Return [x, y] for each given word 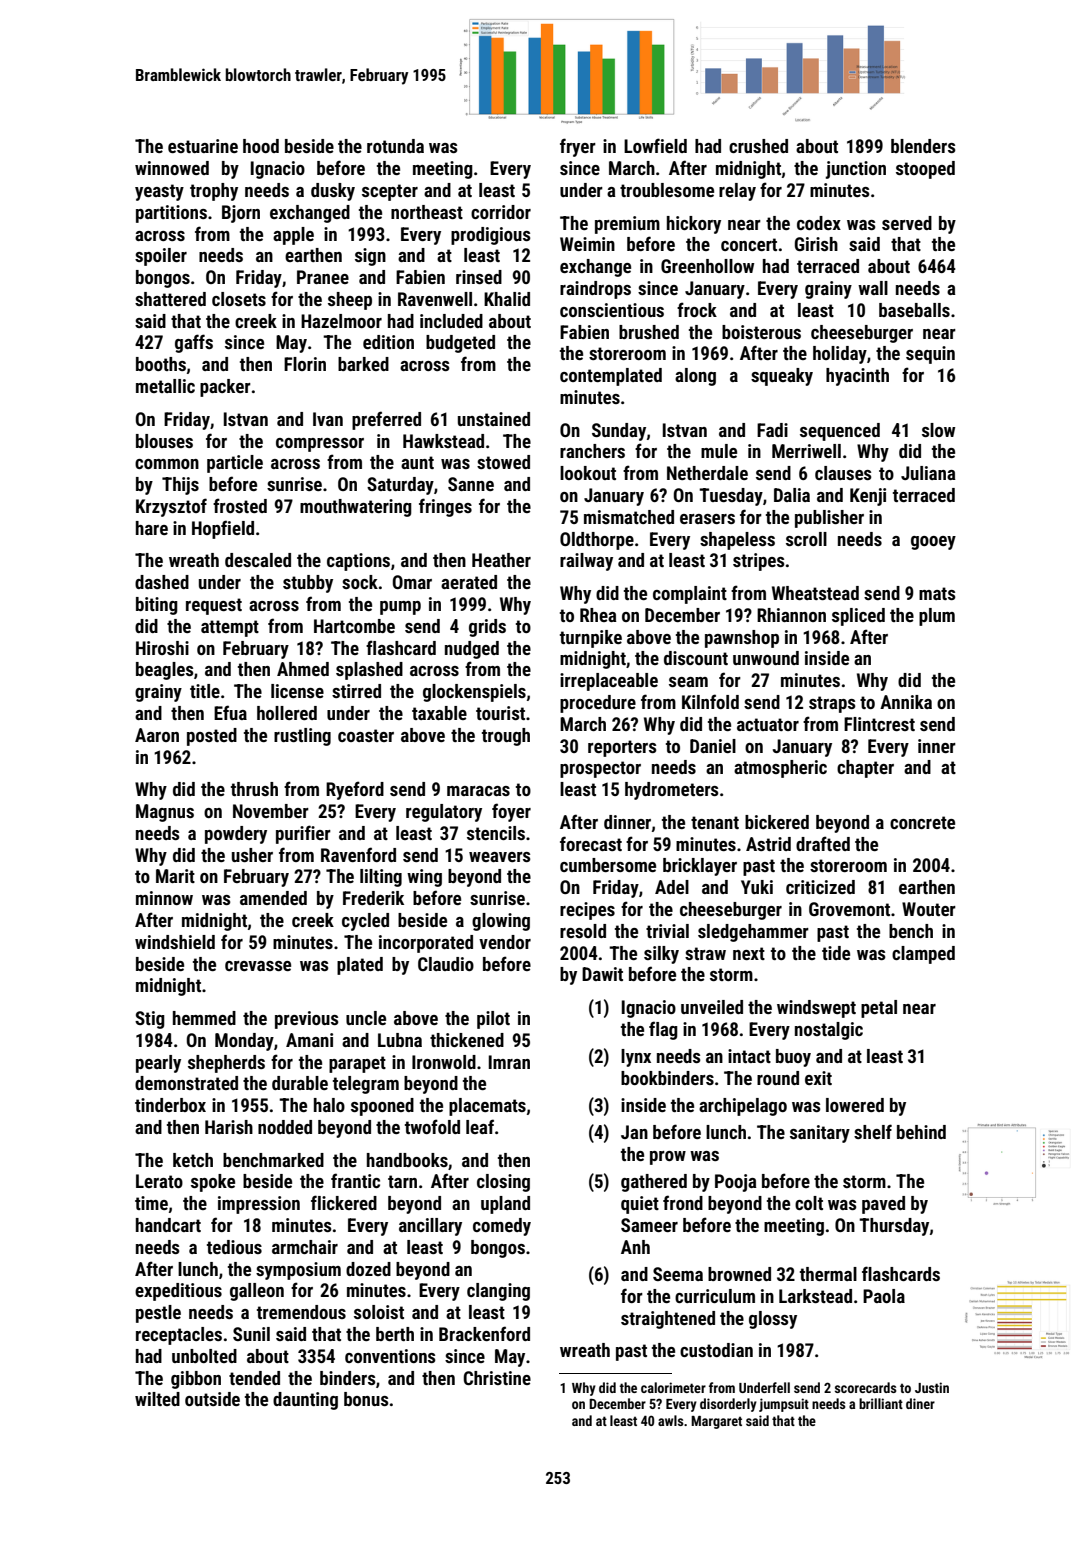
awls [671, 1420]
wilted [157, 1399]
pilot [493, 1020]
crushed [758, 146]
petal [879, 1009]
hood [261, 146]
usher [252, 855]
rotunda [395, 146]
